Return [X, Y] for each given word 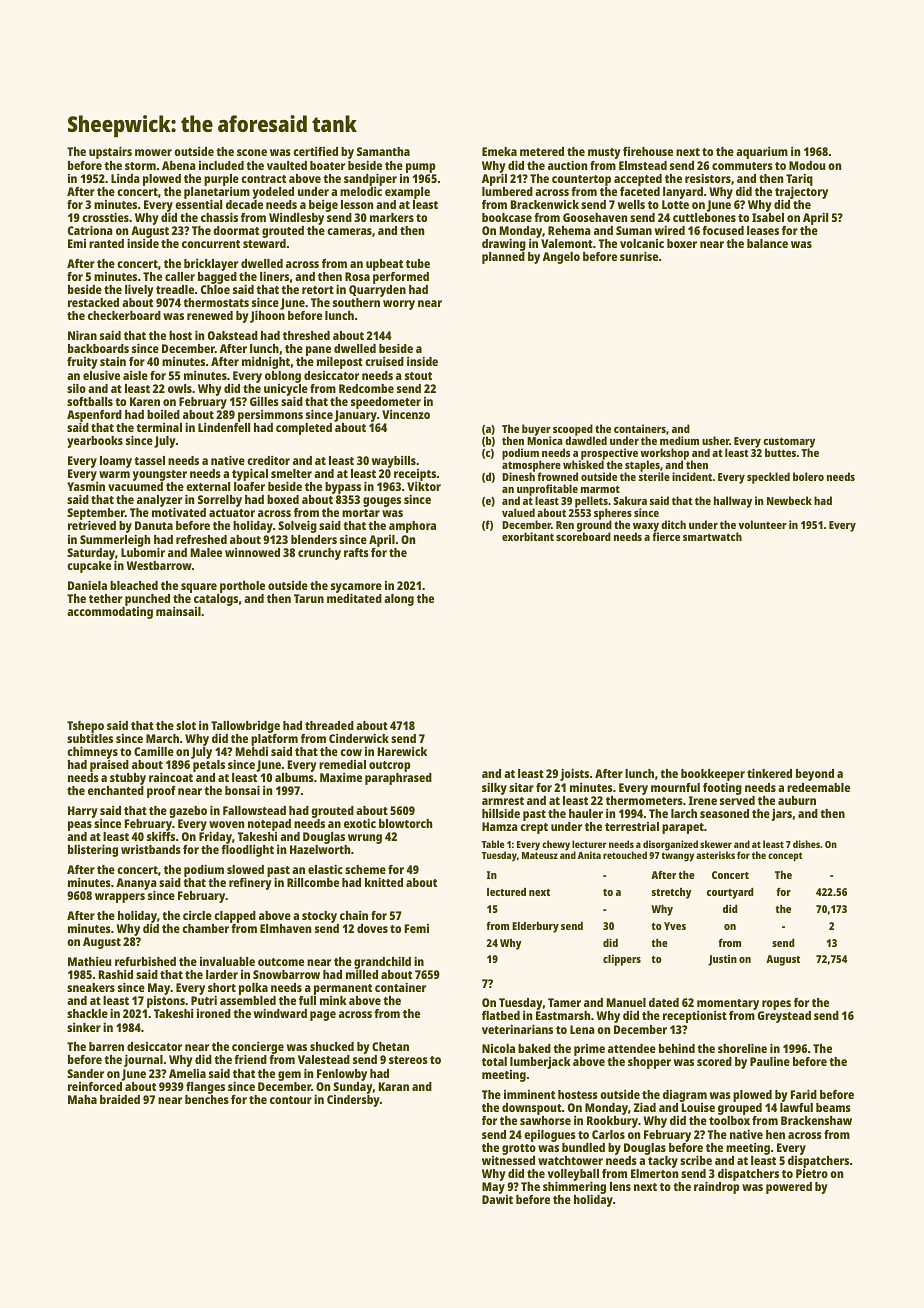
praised [109, 766]
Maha [82, 1099]
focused [723, 230]
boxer [682, 243]
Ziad [645, 1107]
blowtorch [405, 823]
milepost [340, 363]
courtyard [730, 893]
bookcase [507, 217]
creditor [268, 460]
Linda [125, 178]
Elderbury [535, 927]
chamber [205, 928]
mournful [675, 787]
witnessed [508, 1160]
